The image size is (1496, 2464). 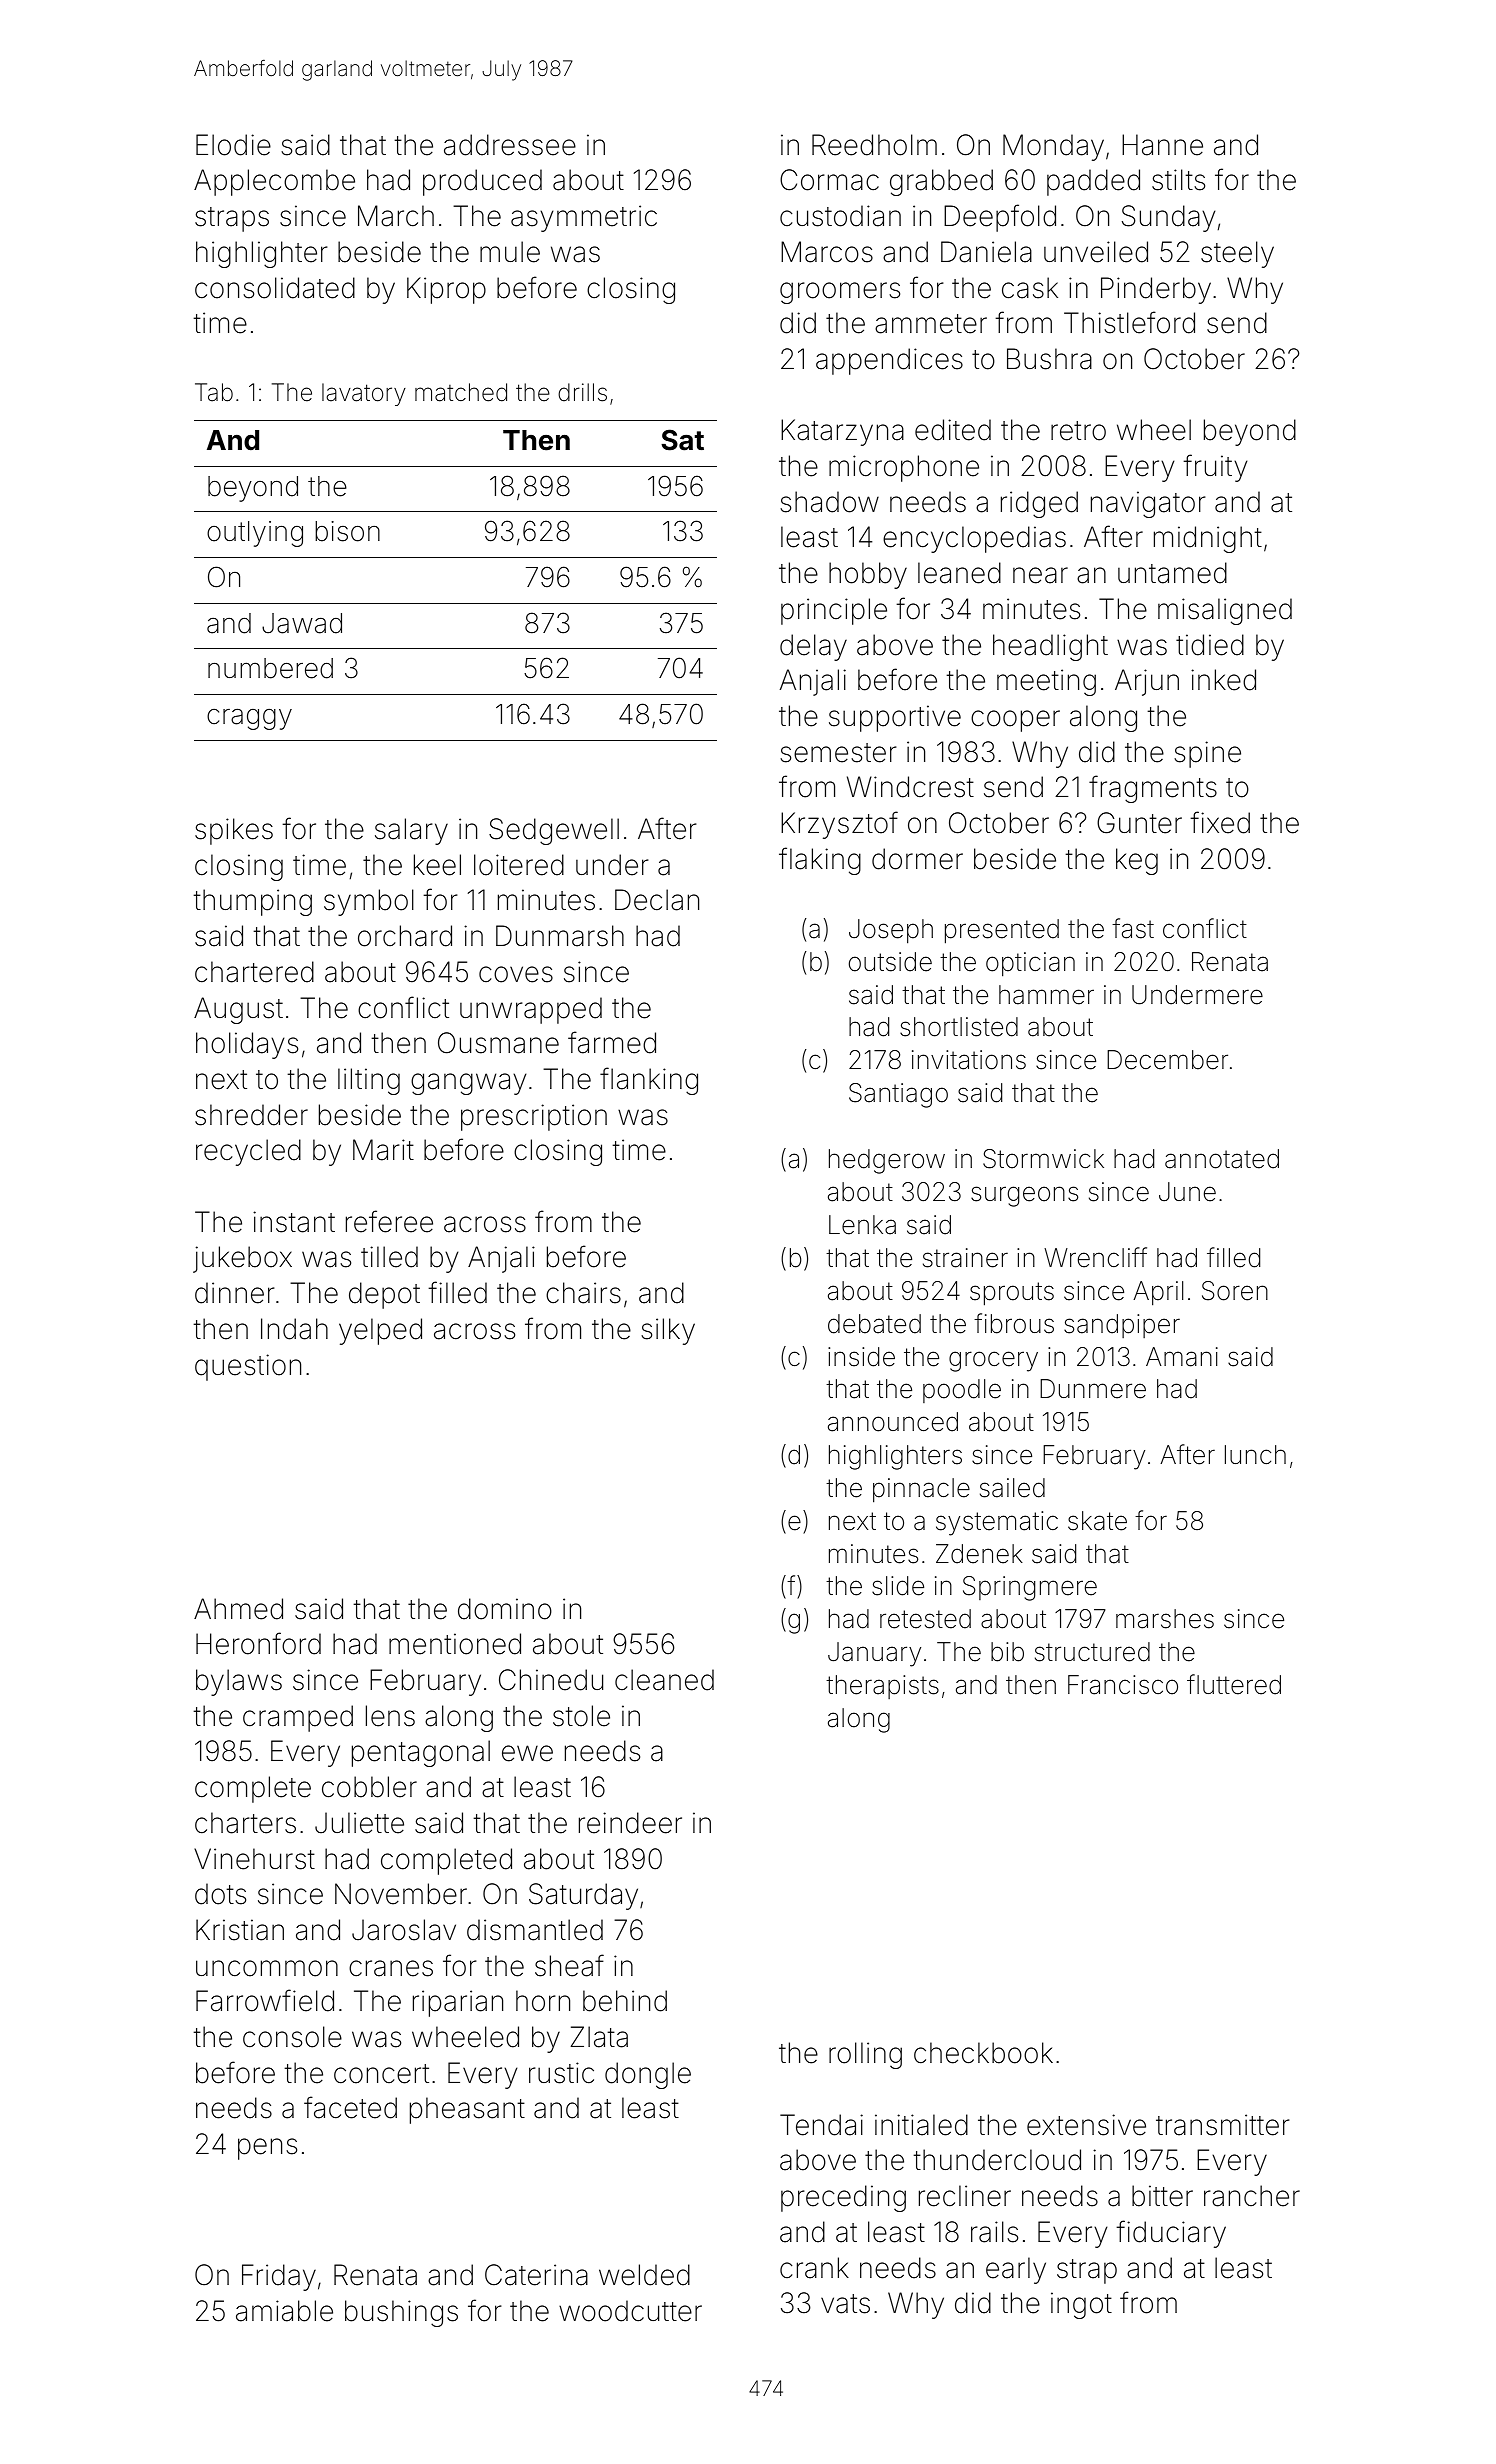 I want to click on microphone, so click(x=904, y=468).
